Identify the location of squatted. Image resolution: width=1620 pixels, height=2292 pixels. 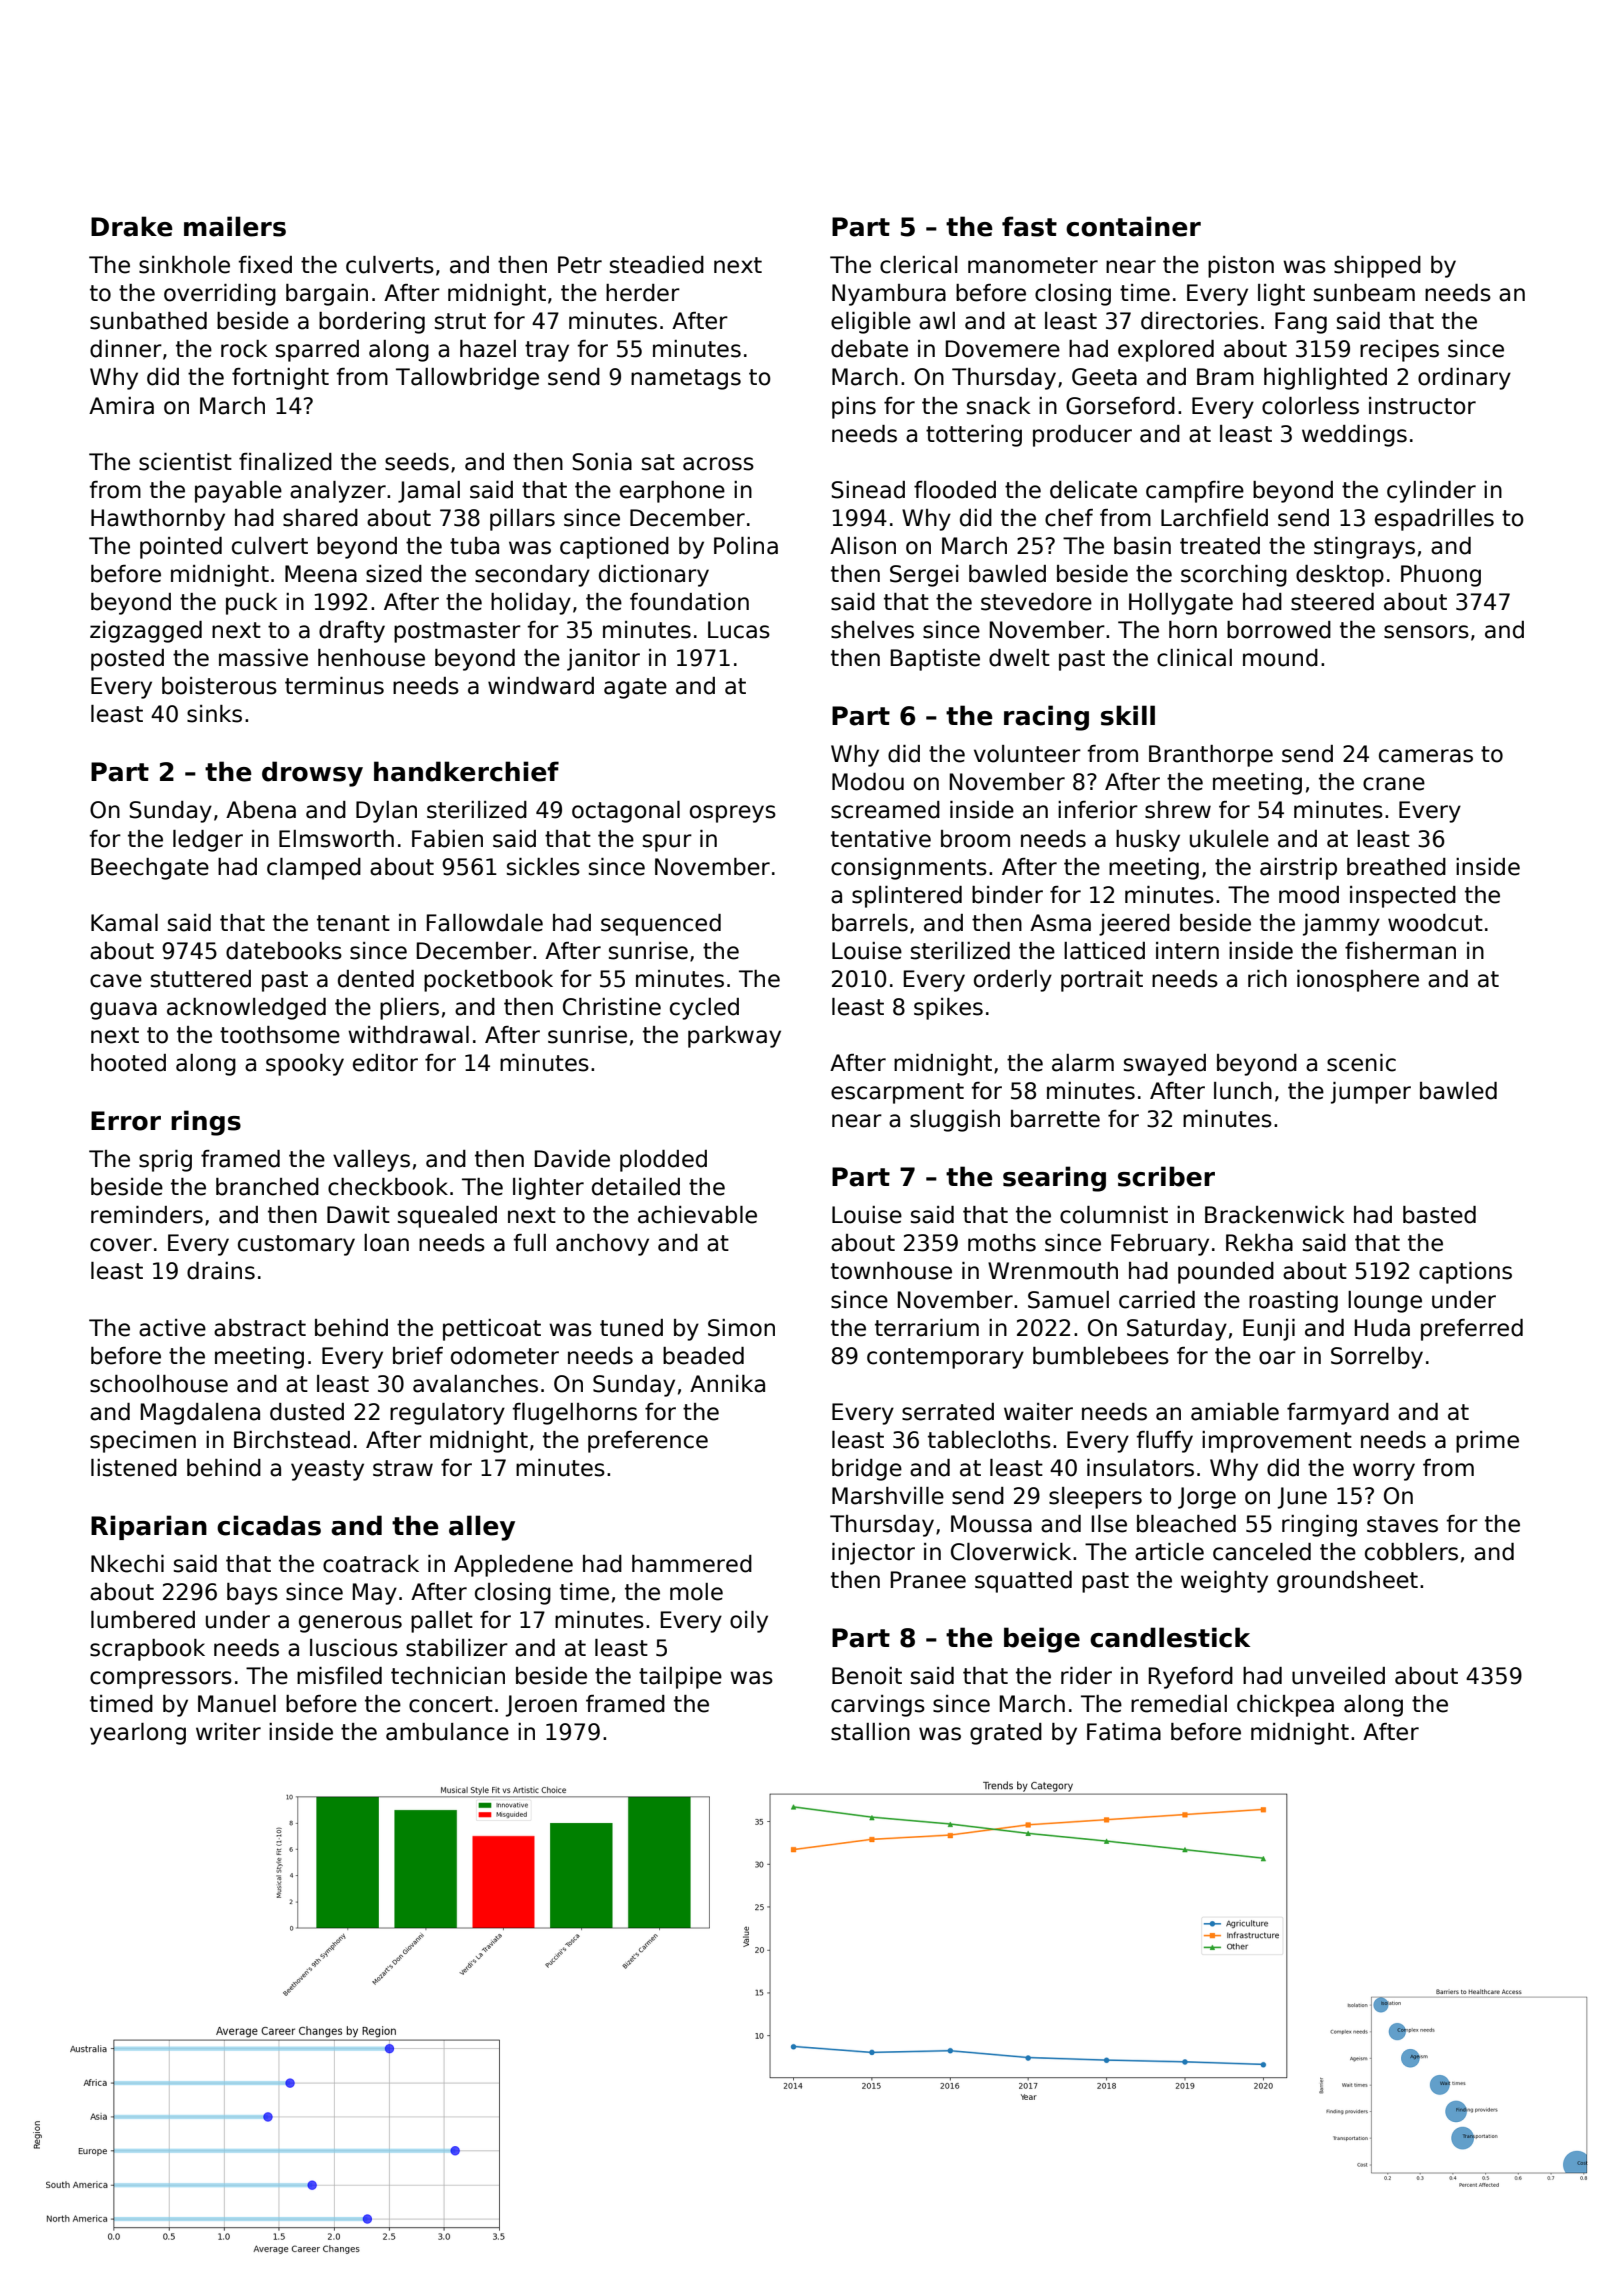
(1023, 1582).
